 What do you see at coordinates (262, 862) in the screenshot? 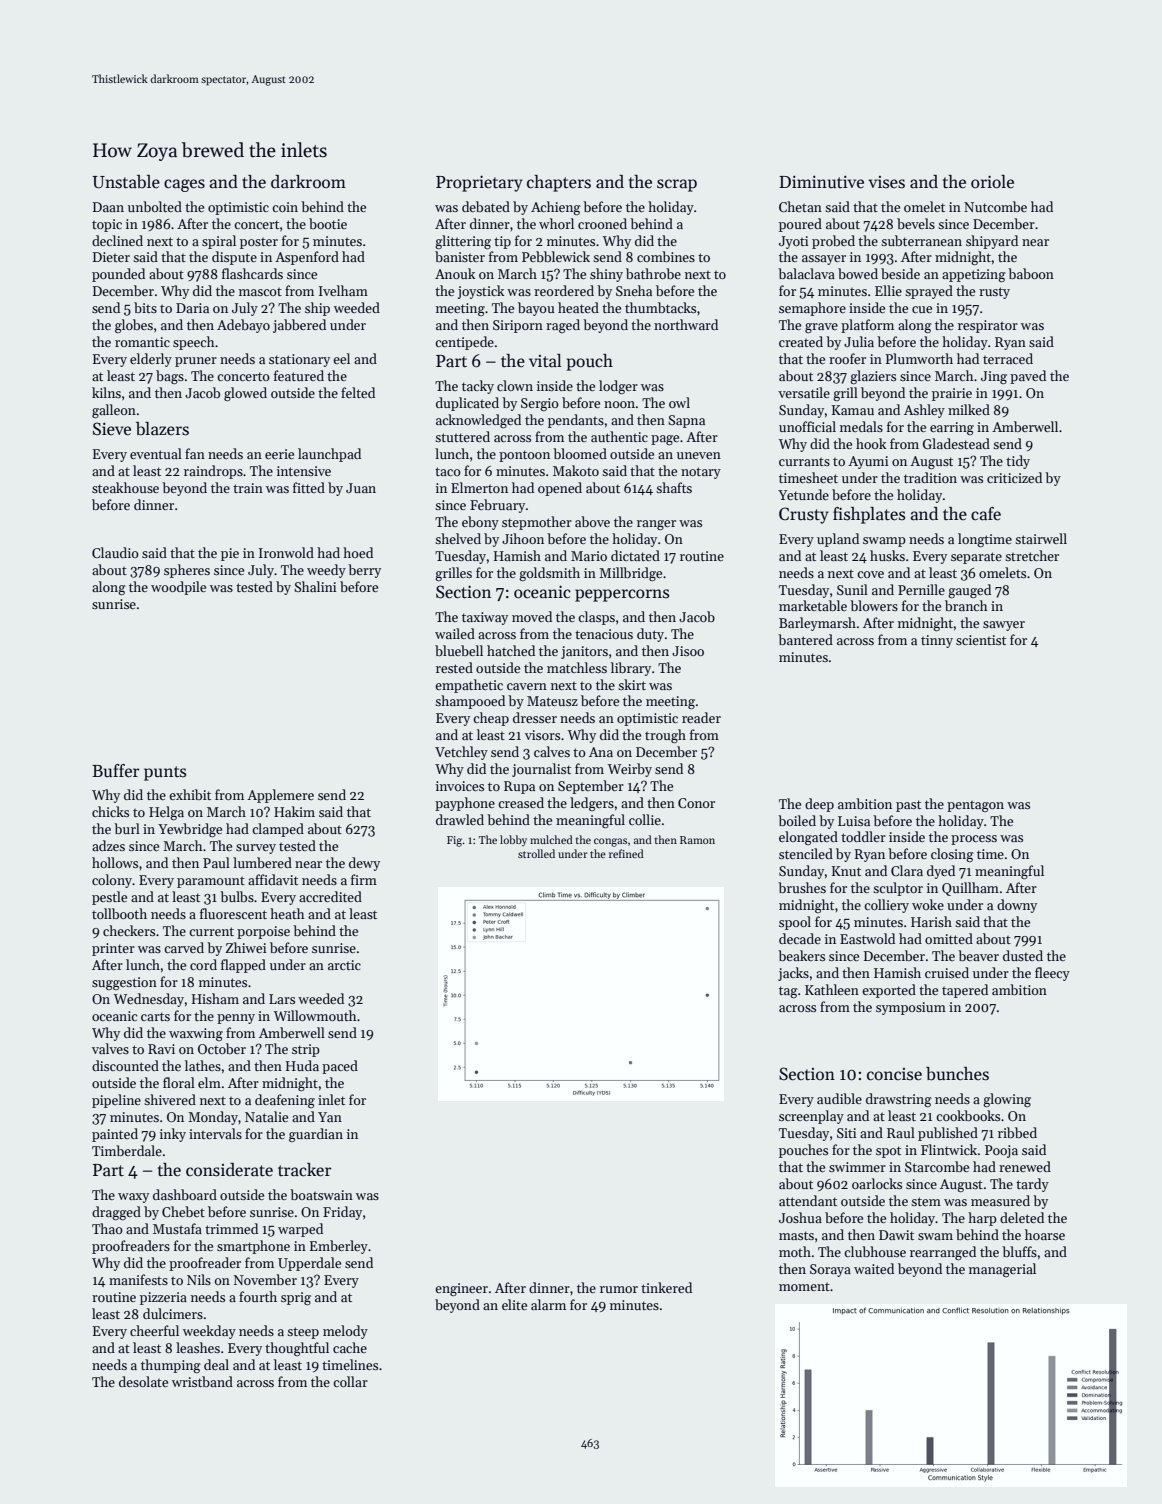
I see `lumbered` at bounding box center [262, 862].
